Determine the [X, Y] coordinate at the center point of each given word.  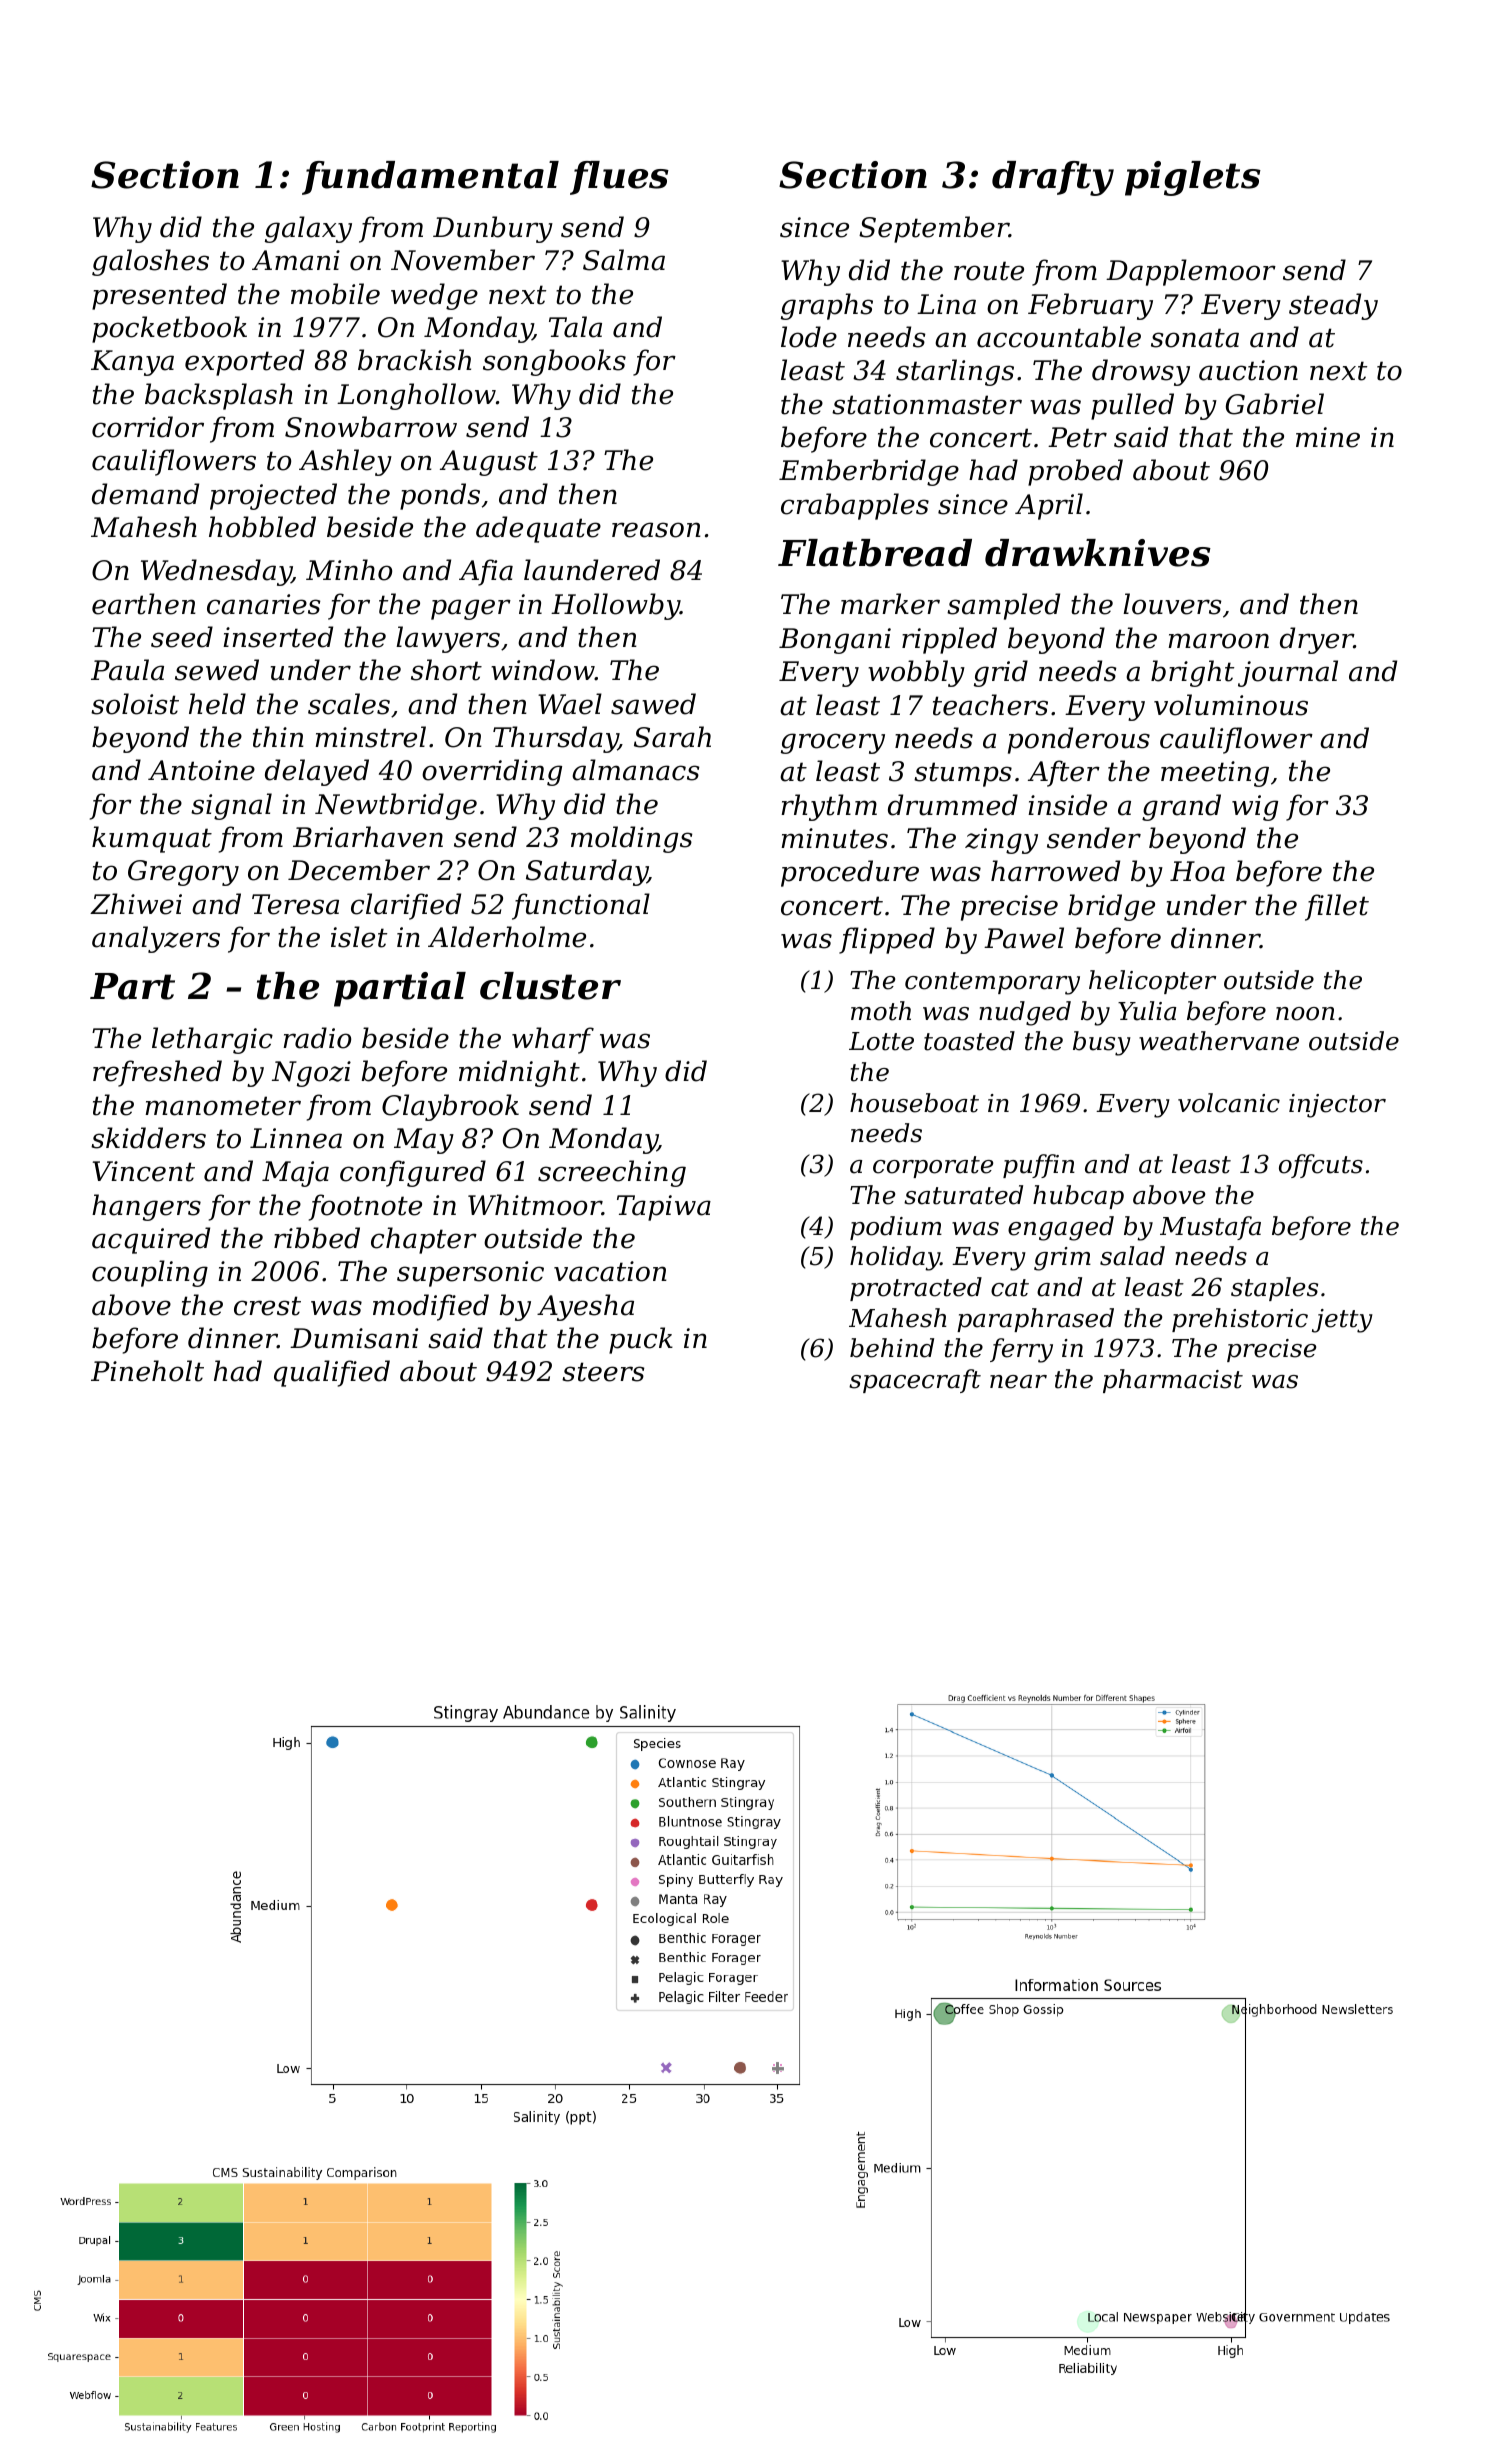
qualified [332, 1373]
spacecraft [915, 1381]
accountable [1059, 337]
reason [656, 530]
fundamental [430, 178]
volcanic [1229, 1103]
